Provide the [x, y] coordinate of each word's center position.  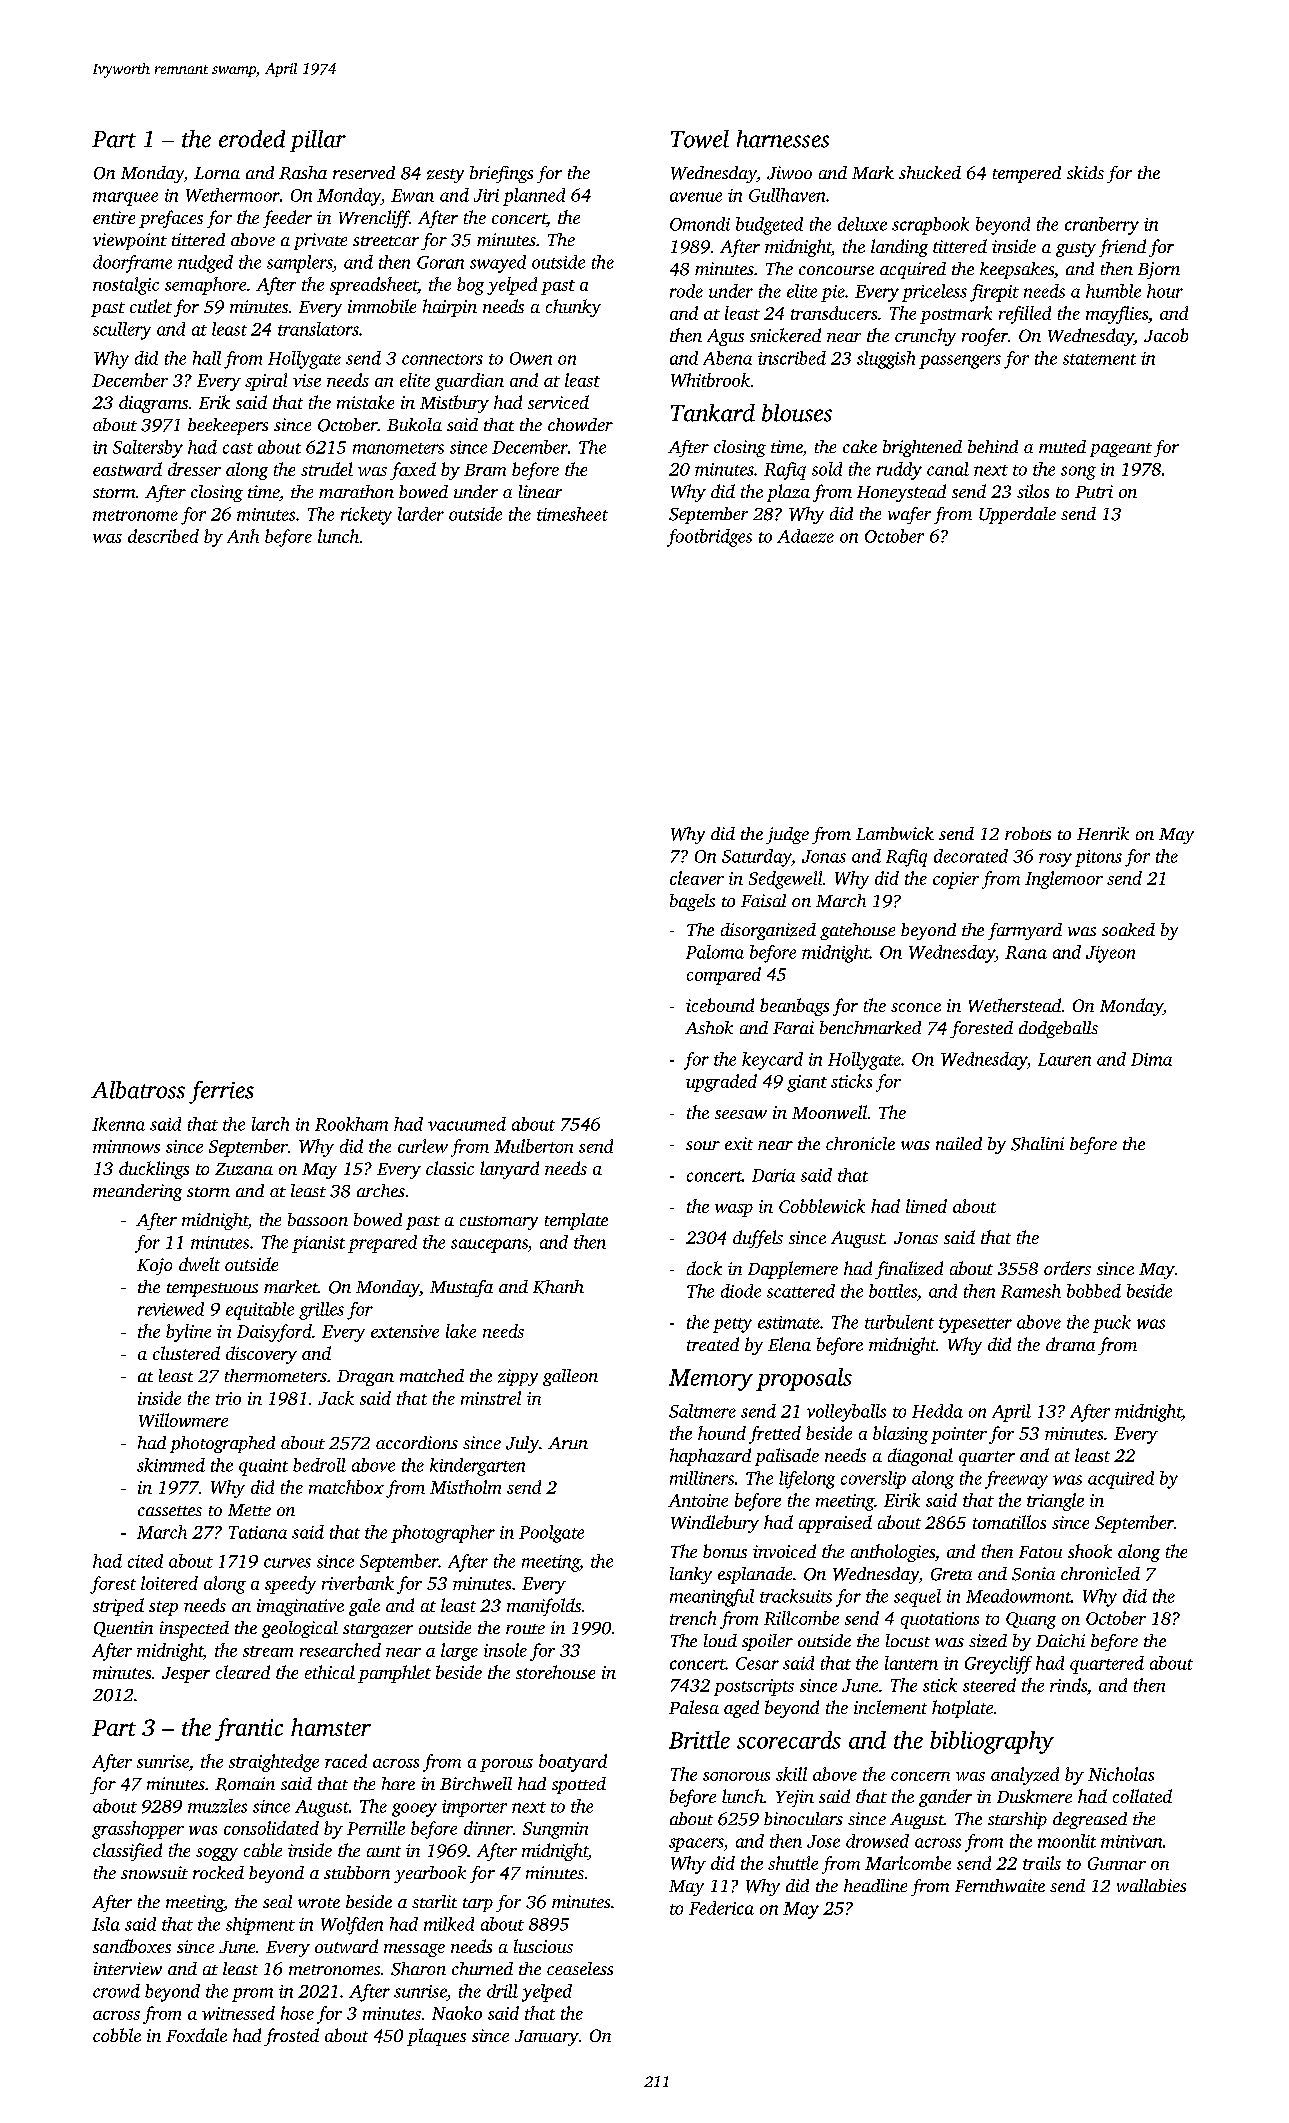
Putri [1094, 491]
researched [340, 1650]
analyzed [1025, 1776]
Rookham [351, 1124]
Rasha [303, 173]
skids [1085, 172]
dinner [488, 1828]
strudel [327, 469]
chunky [573, 308]
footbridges [709, 538]
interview [128, 1968]
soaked [1128, 929]
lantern [911, 1663]
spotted [579, 1785]
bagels [692, 902]
